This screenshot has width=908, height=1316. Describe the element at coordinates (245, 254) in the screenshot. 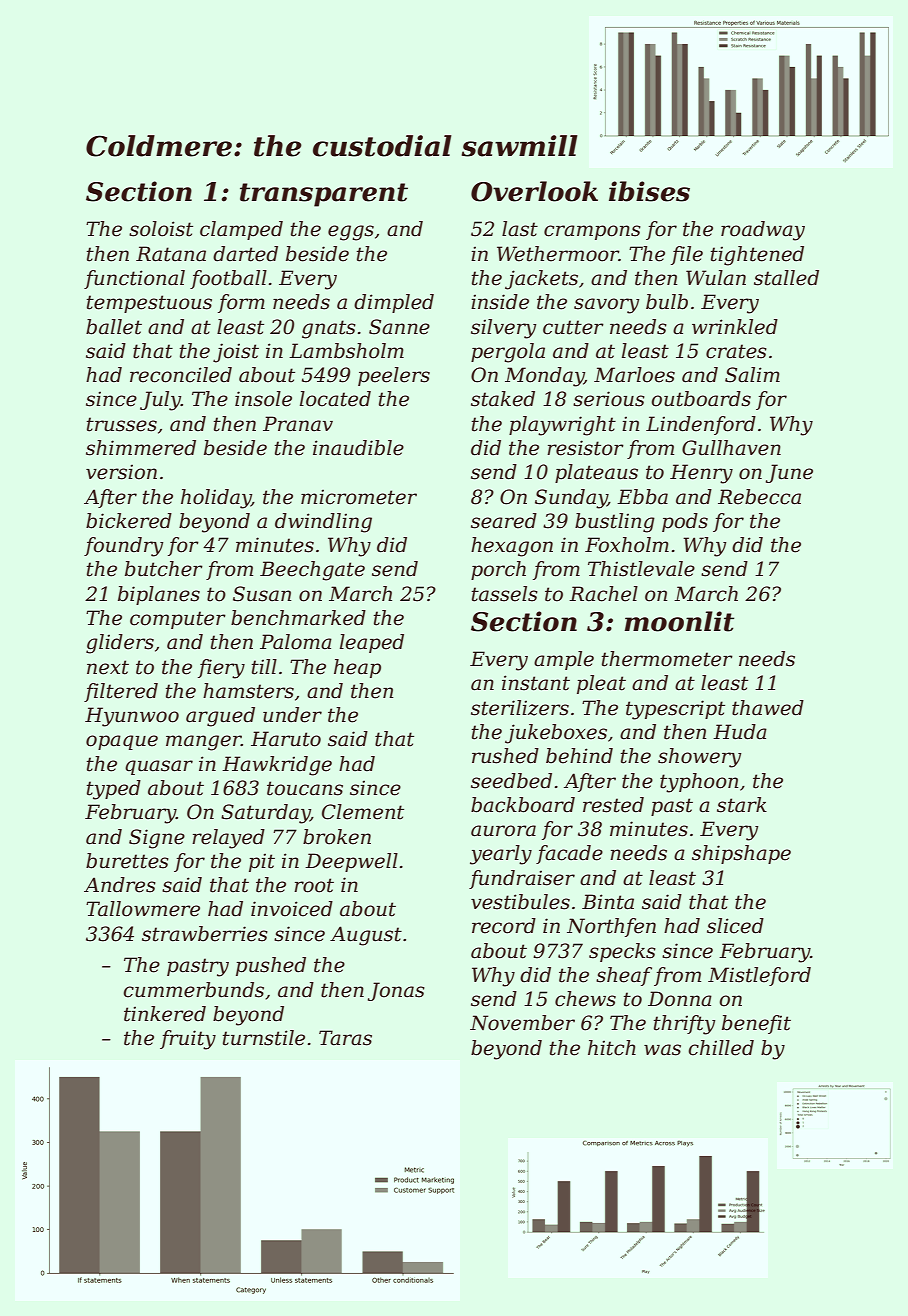

I see `darted` at that location.
